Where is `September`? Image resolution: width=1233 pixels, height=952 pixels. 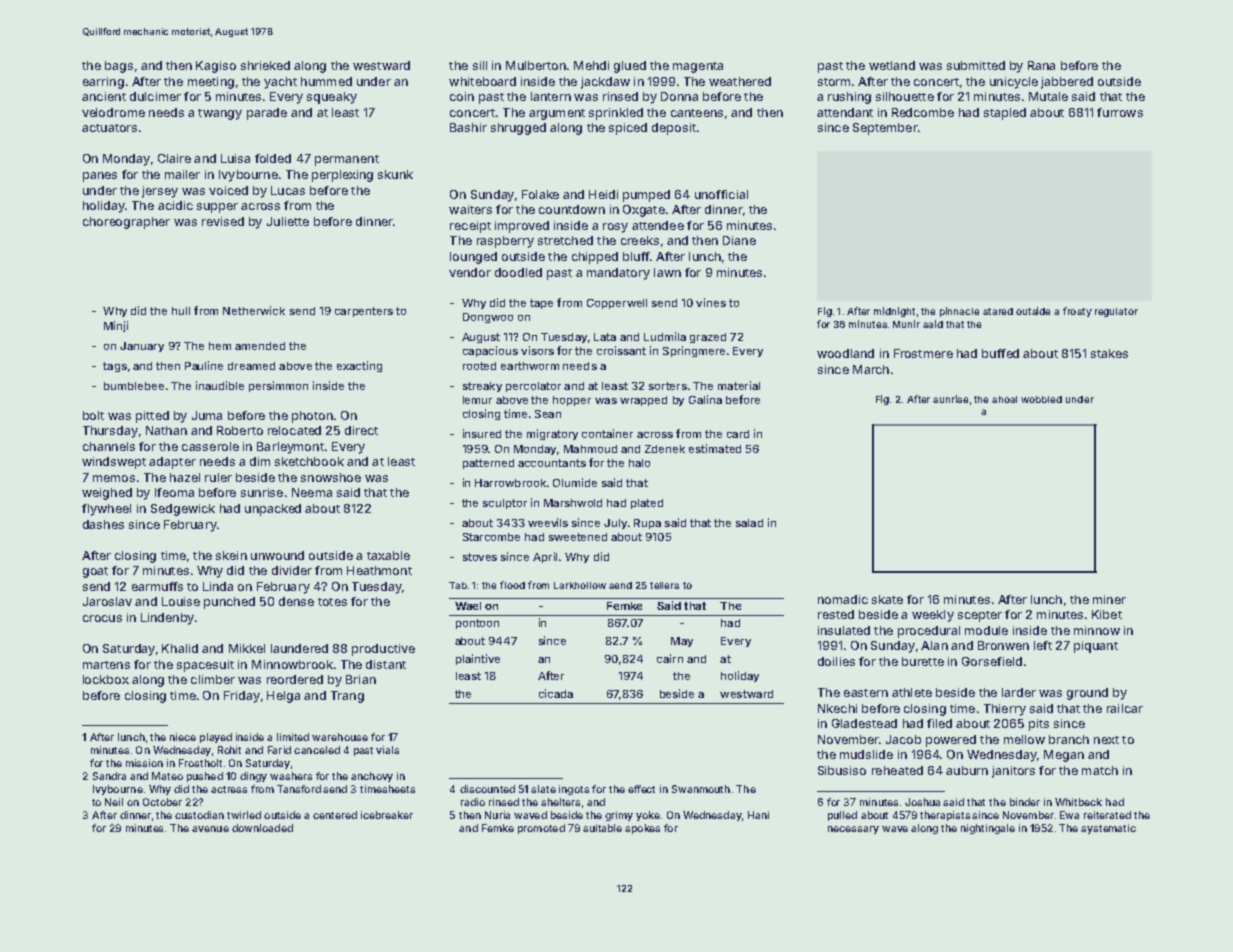
September is located at coordinates (885, 129).
